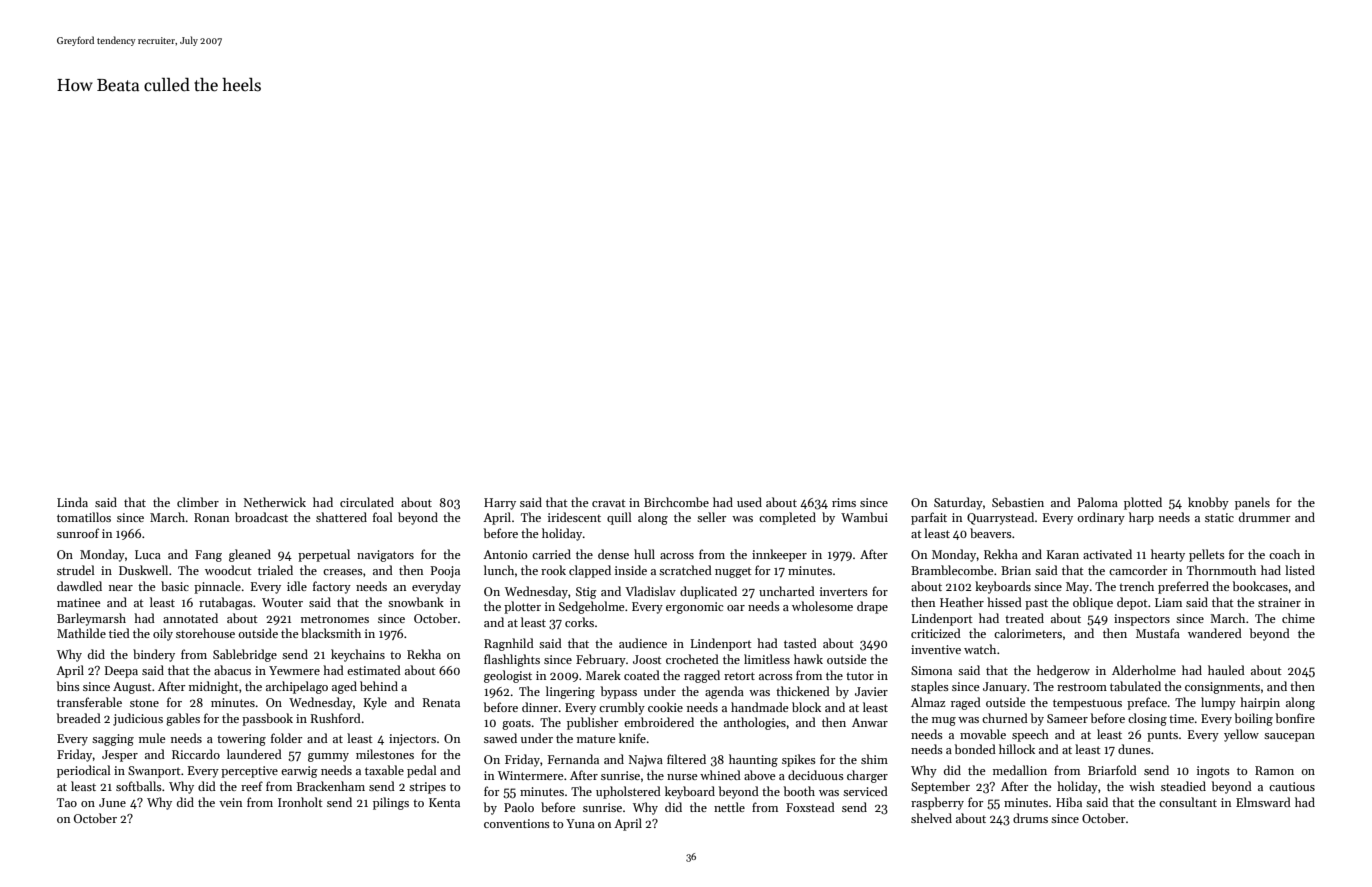 Image resolution: width=1372 pixels, height=887 pixels. Describe the element at coordinates (580, 823) in the screenshot. I see `Yuna` at that location.
